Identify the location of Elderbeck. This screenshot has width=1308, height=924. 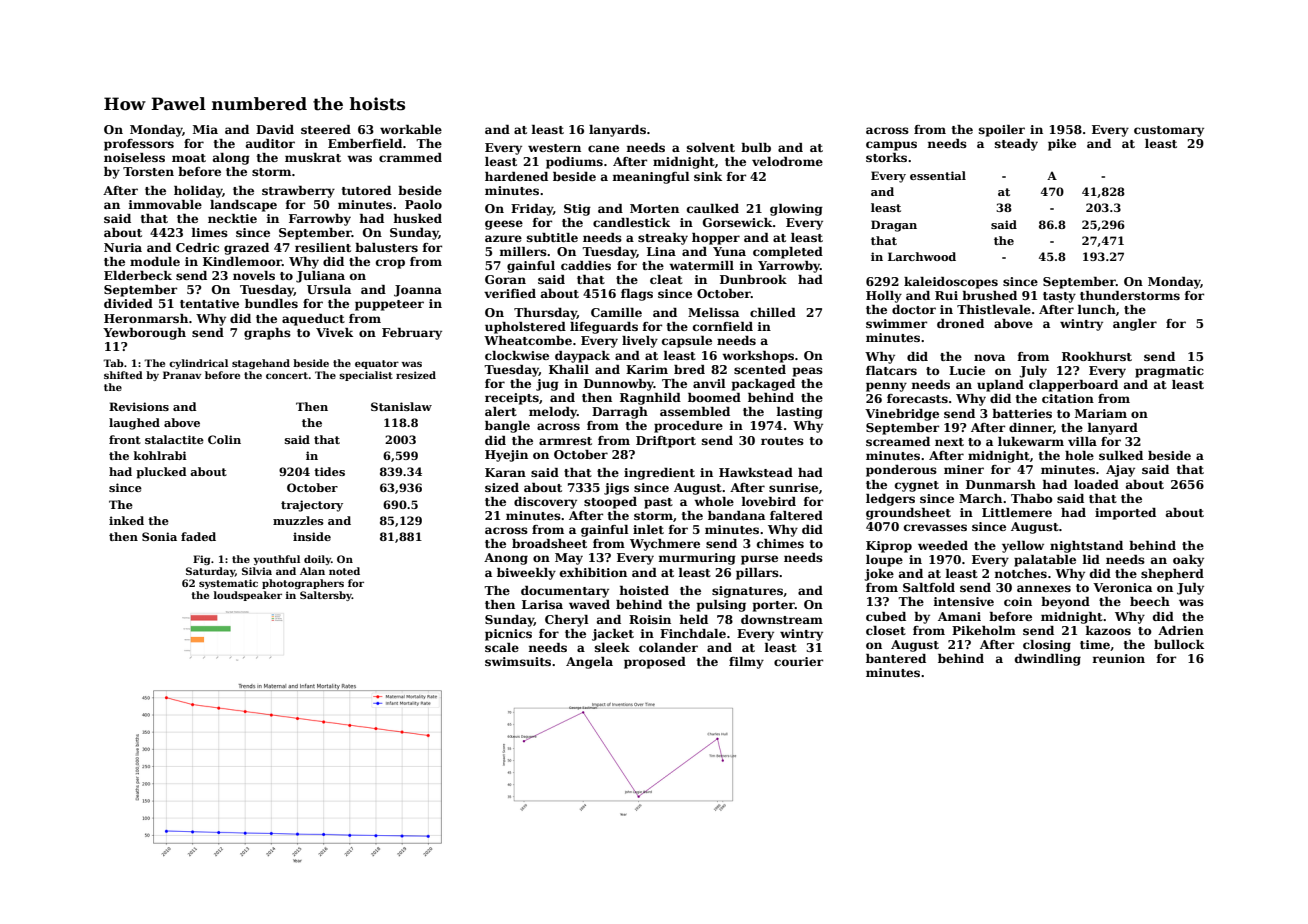
(138, 275).
